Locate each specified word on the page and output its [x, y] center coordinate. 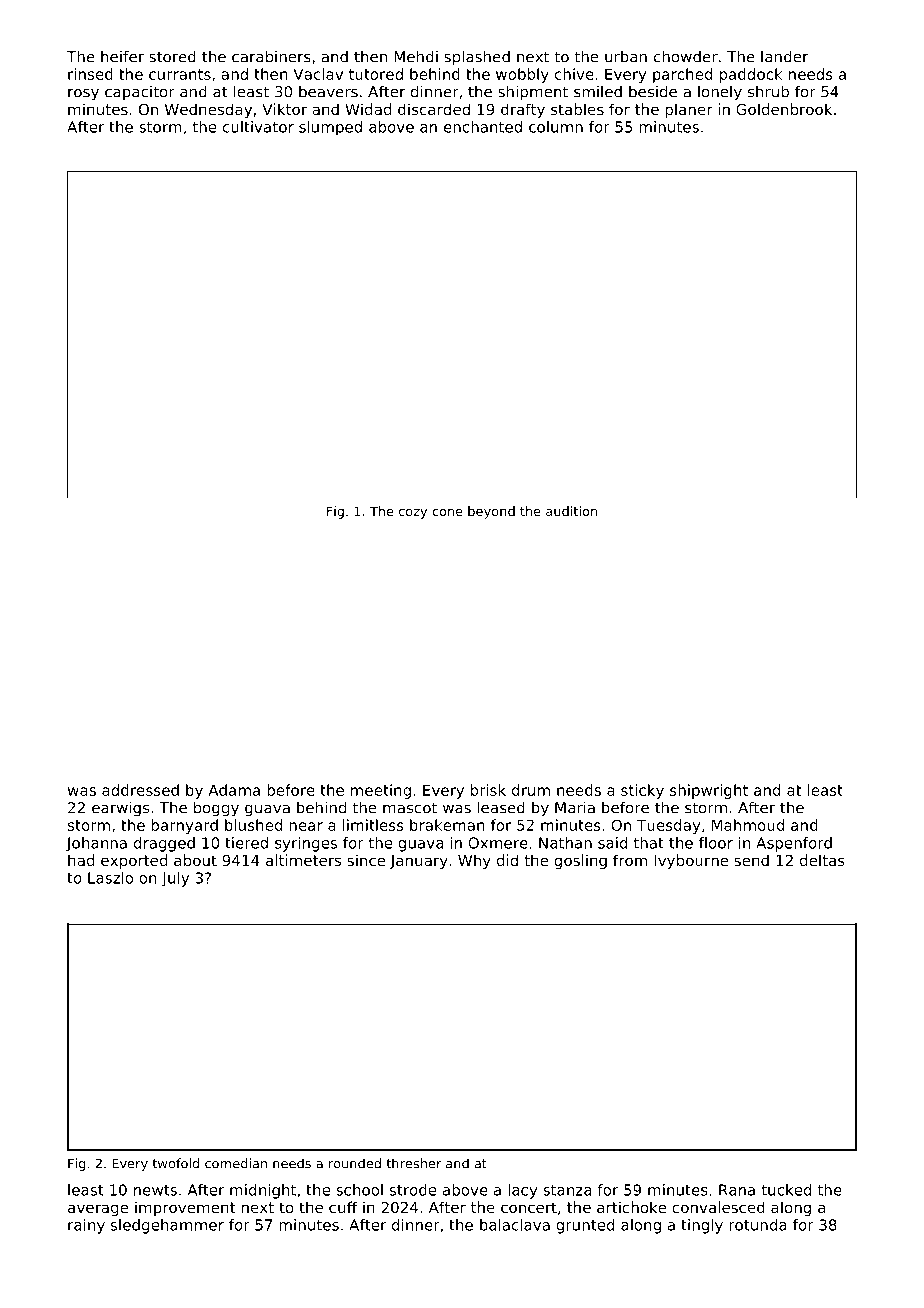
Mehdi [416, 56]
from [630, 860]
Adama [234, 790]
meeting [381, 791]
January [419, 862]
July [175, 879]
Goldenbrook [784, 109]
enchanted [483, 127]
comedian [236, 1163]
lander [784, 57]
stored [172, 57]
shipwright [709, 791]
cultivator [258, 127]
